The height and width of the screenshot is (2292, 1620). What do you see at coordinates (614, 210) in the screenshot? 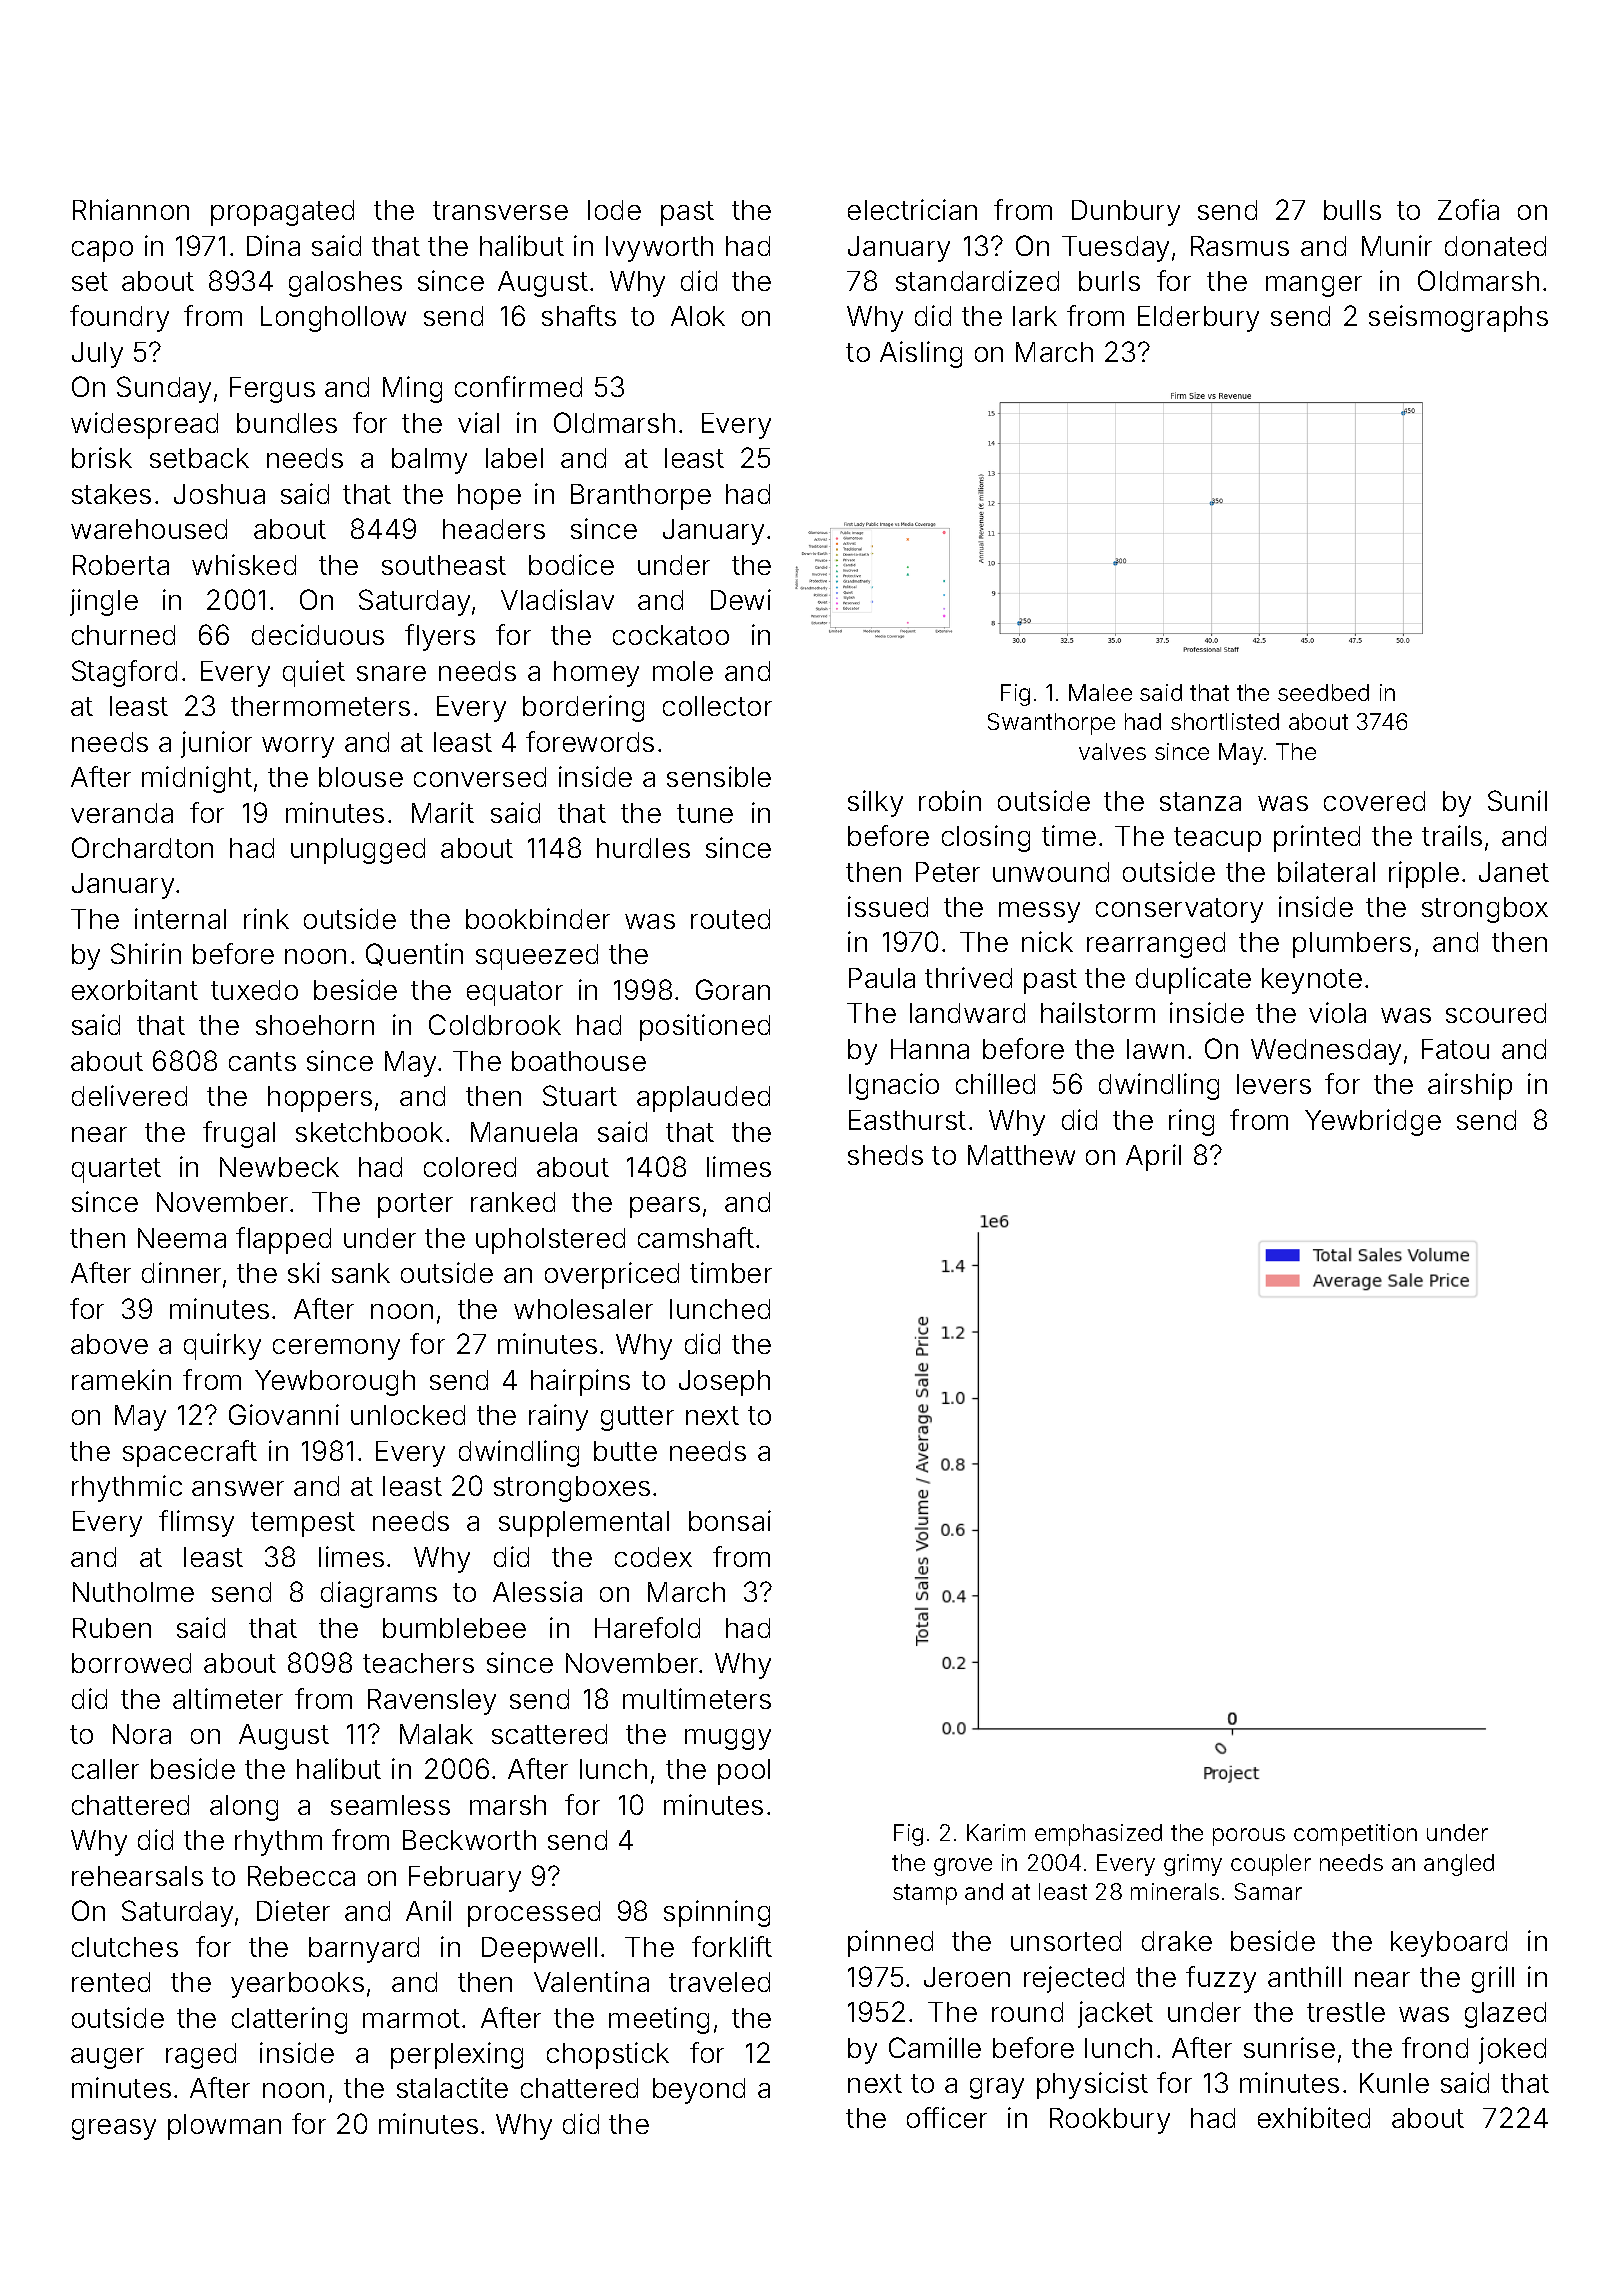
I see `lode` at bounding box center [614, 210].
